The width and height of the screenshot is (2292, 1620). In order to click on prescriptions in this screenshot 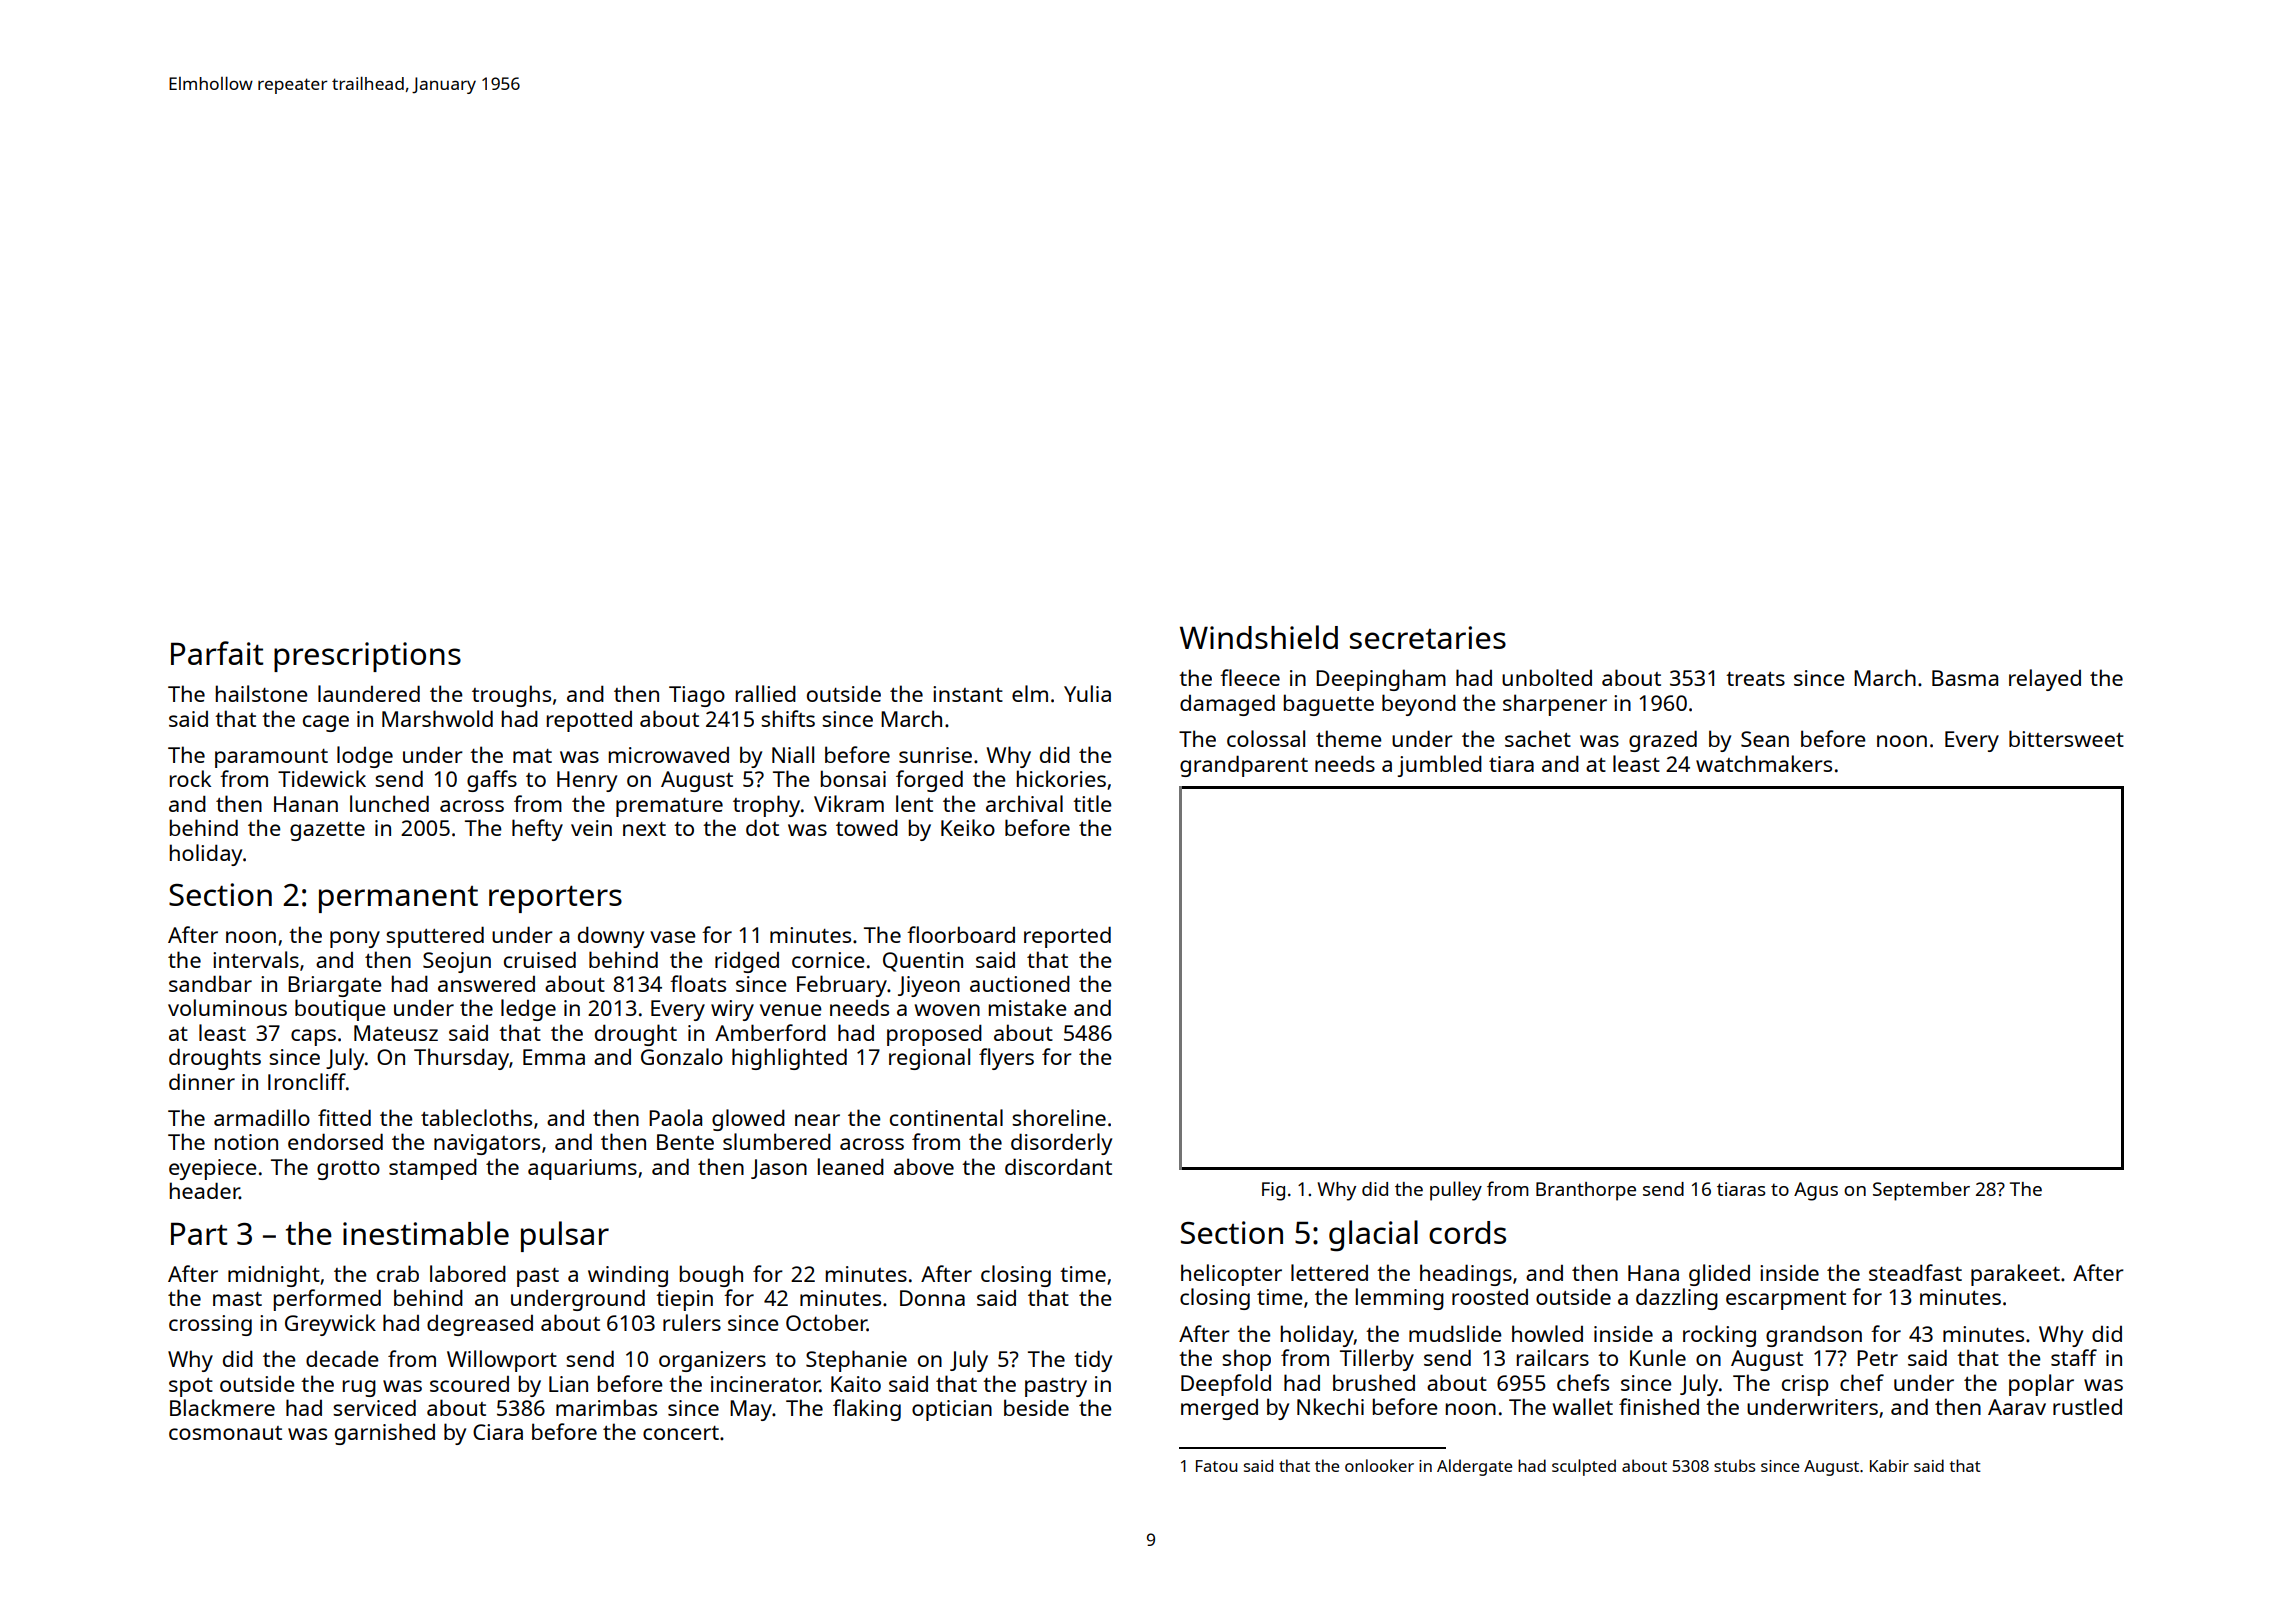, I will do `click(367, 657)`.
